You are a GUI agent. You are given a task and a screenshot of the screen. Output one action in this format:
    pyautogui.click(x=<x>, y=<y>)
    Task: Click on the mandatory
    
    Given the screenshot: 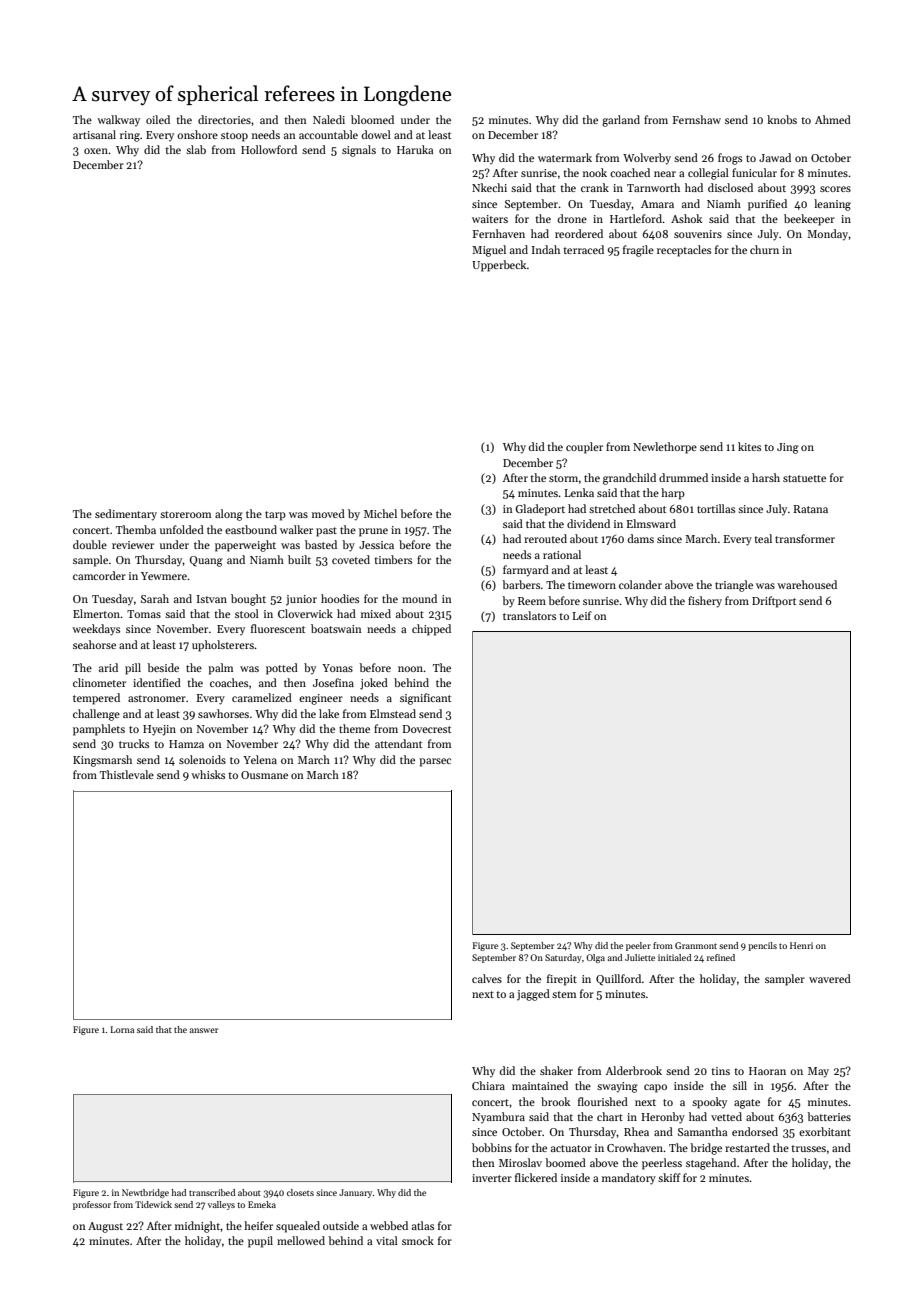 What is the action you would take?
    pyautogui.click(x=629, y=1179)
